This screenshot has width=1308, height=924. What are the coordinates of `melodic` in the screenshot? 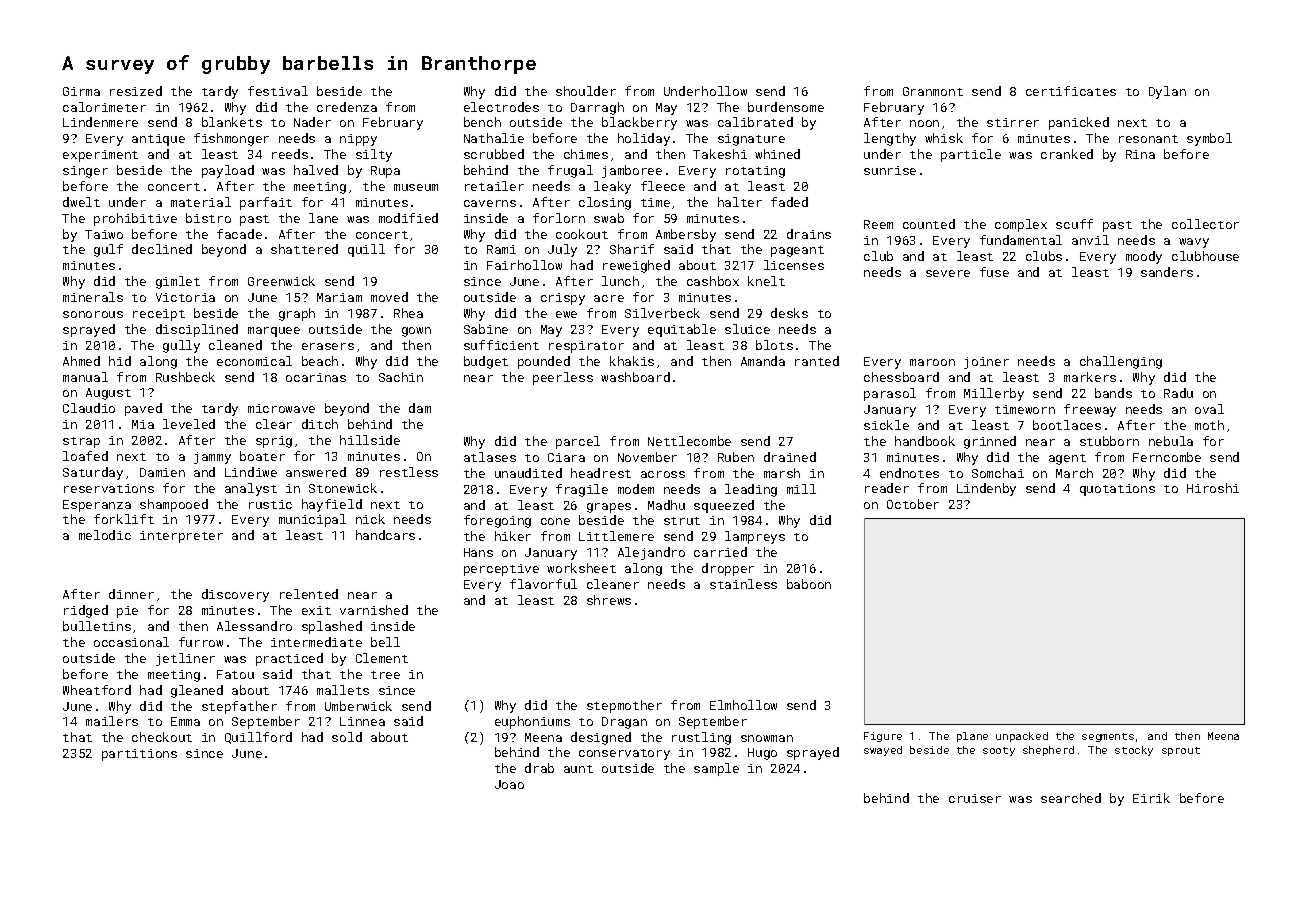 It's located at (105, 535).
